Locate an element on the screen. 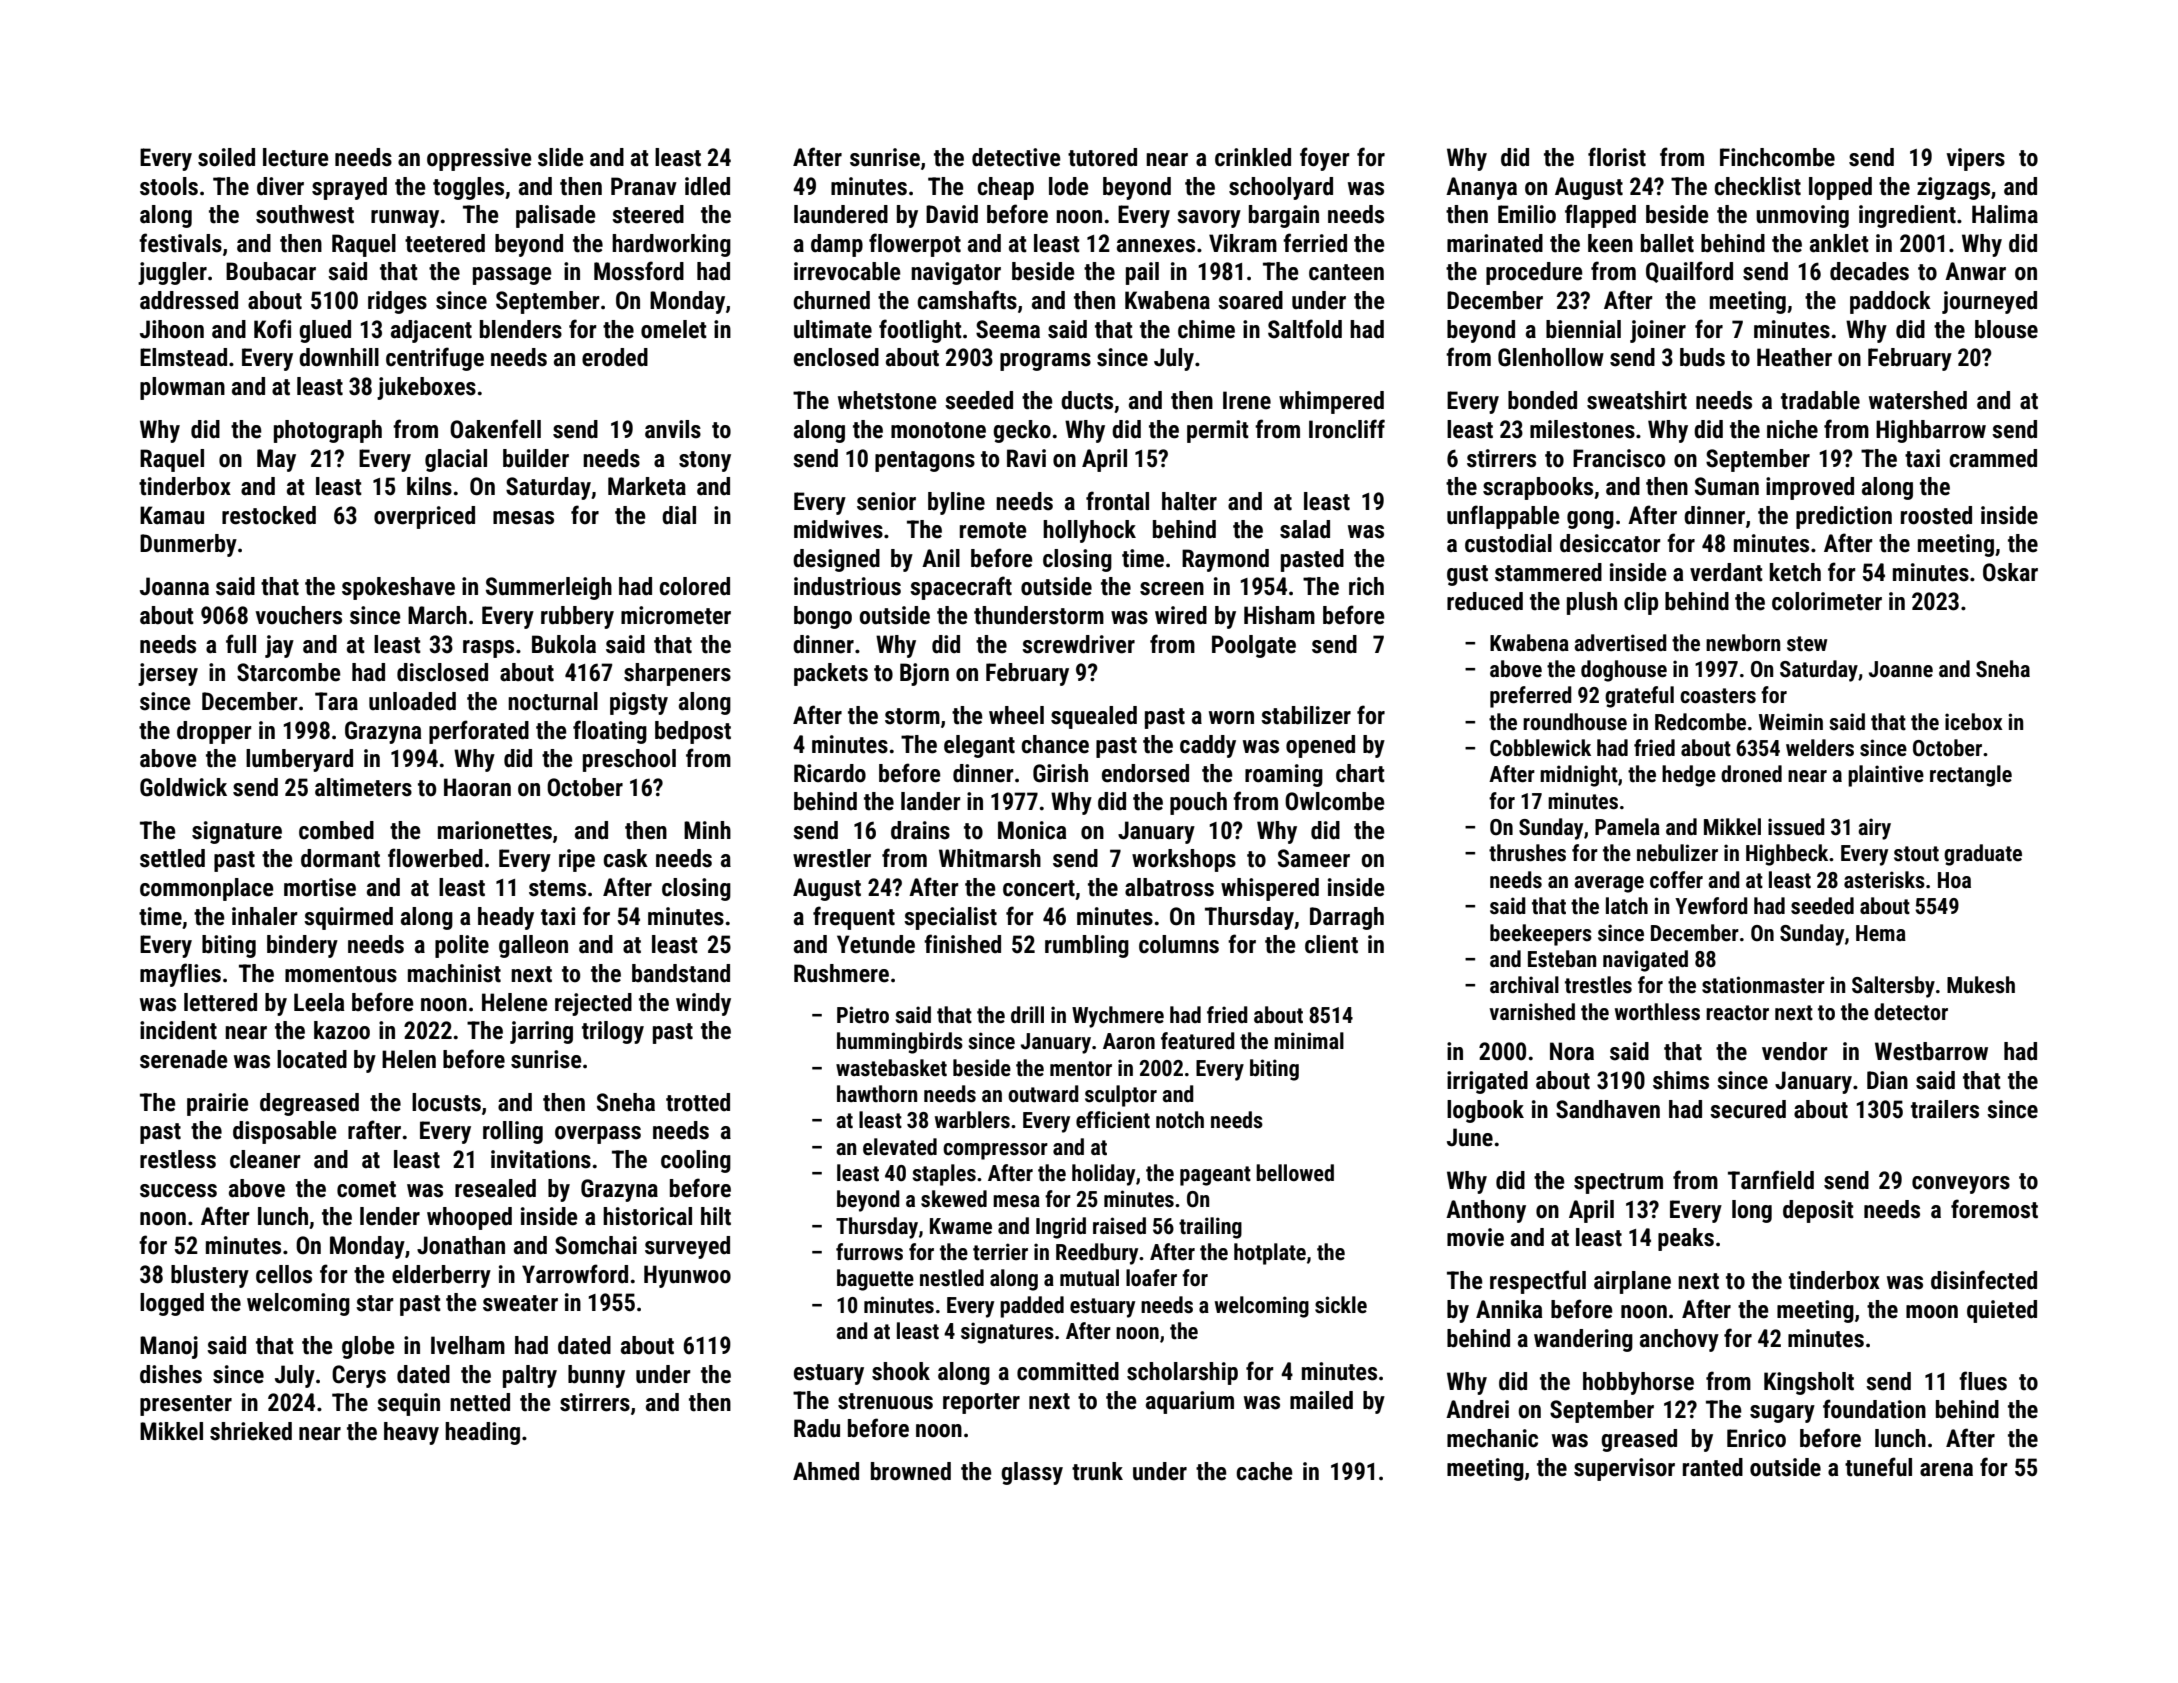 This screenshot has width=2178, height=1683. foyer is located at coordinates (1325, 159).
